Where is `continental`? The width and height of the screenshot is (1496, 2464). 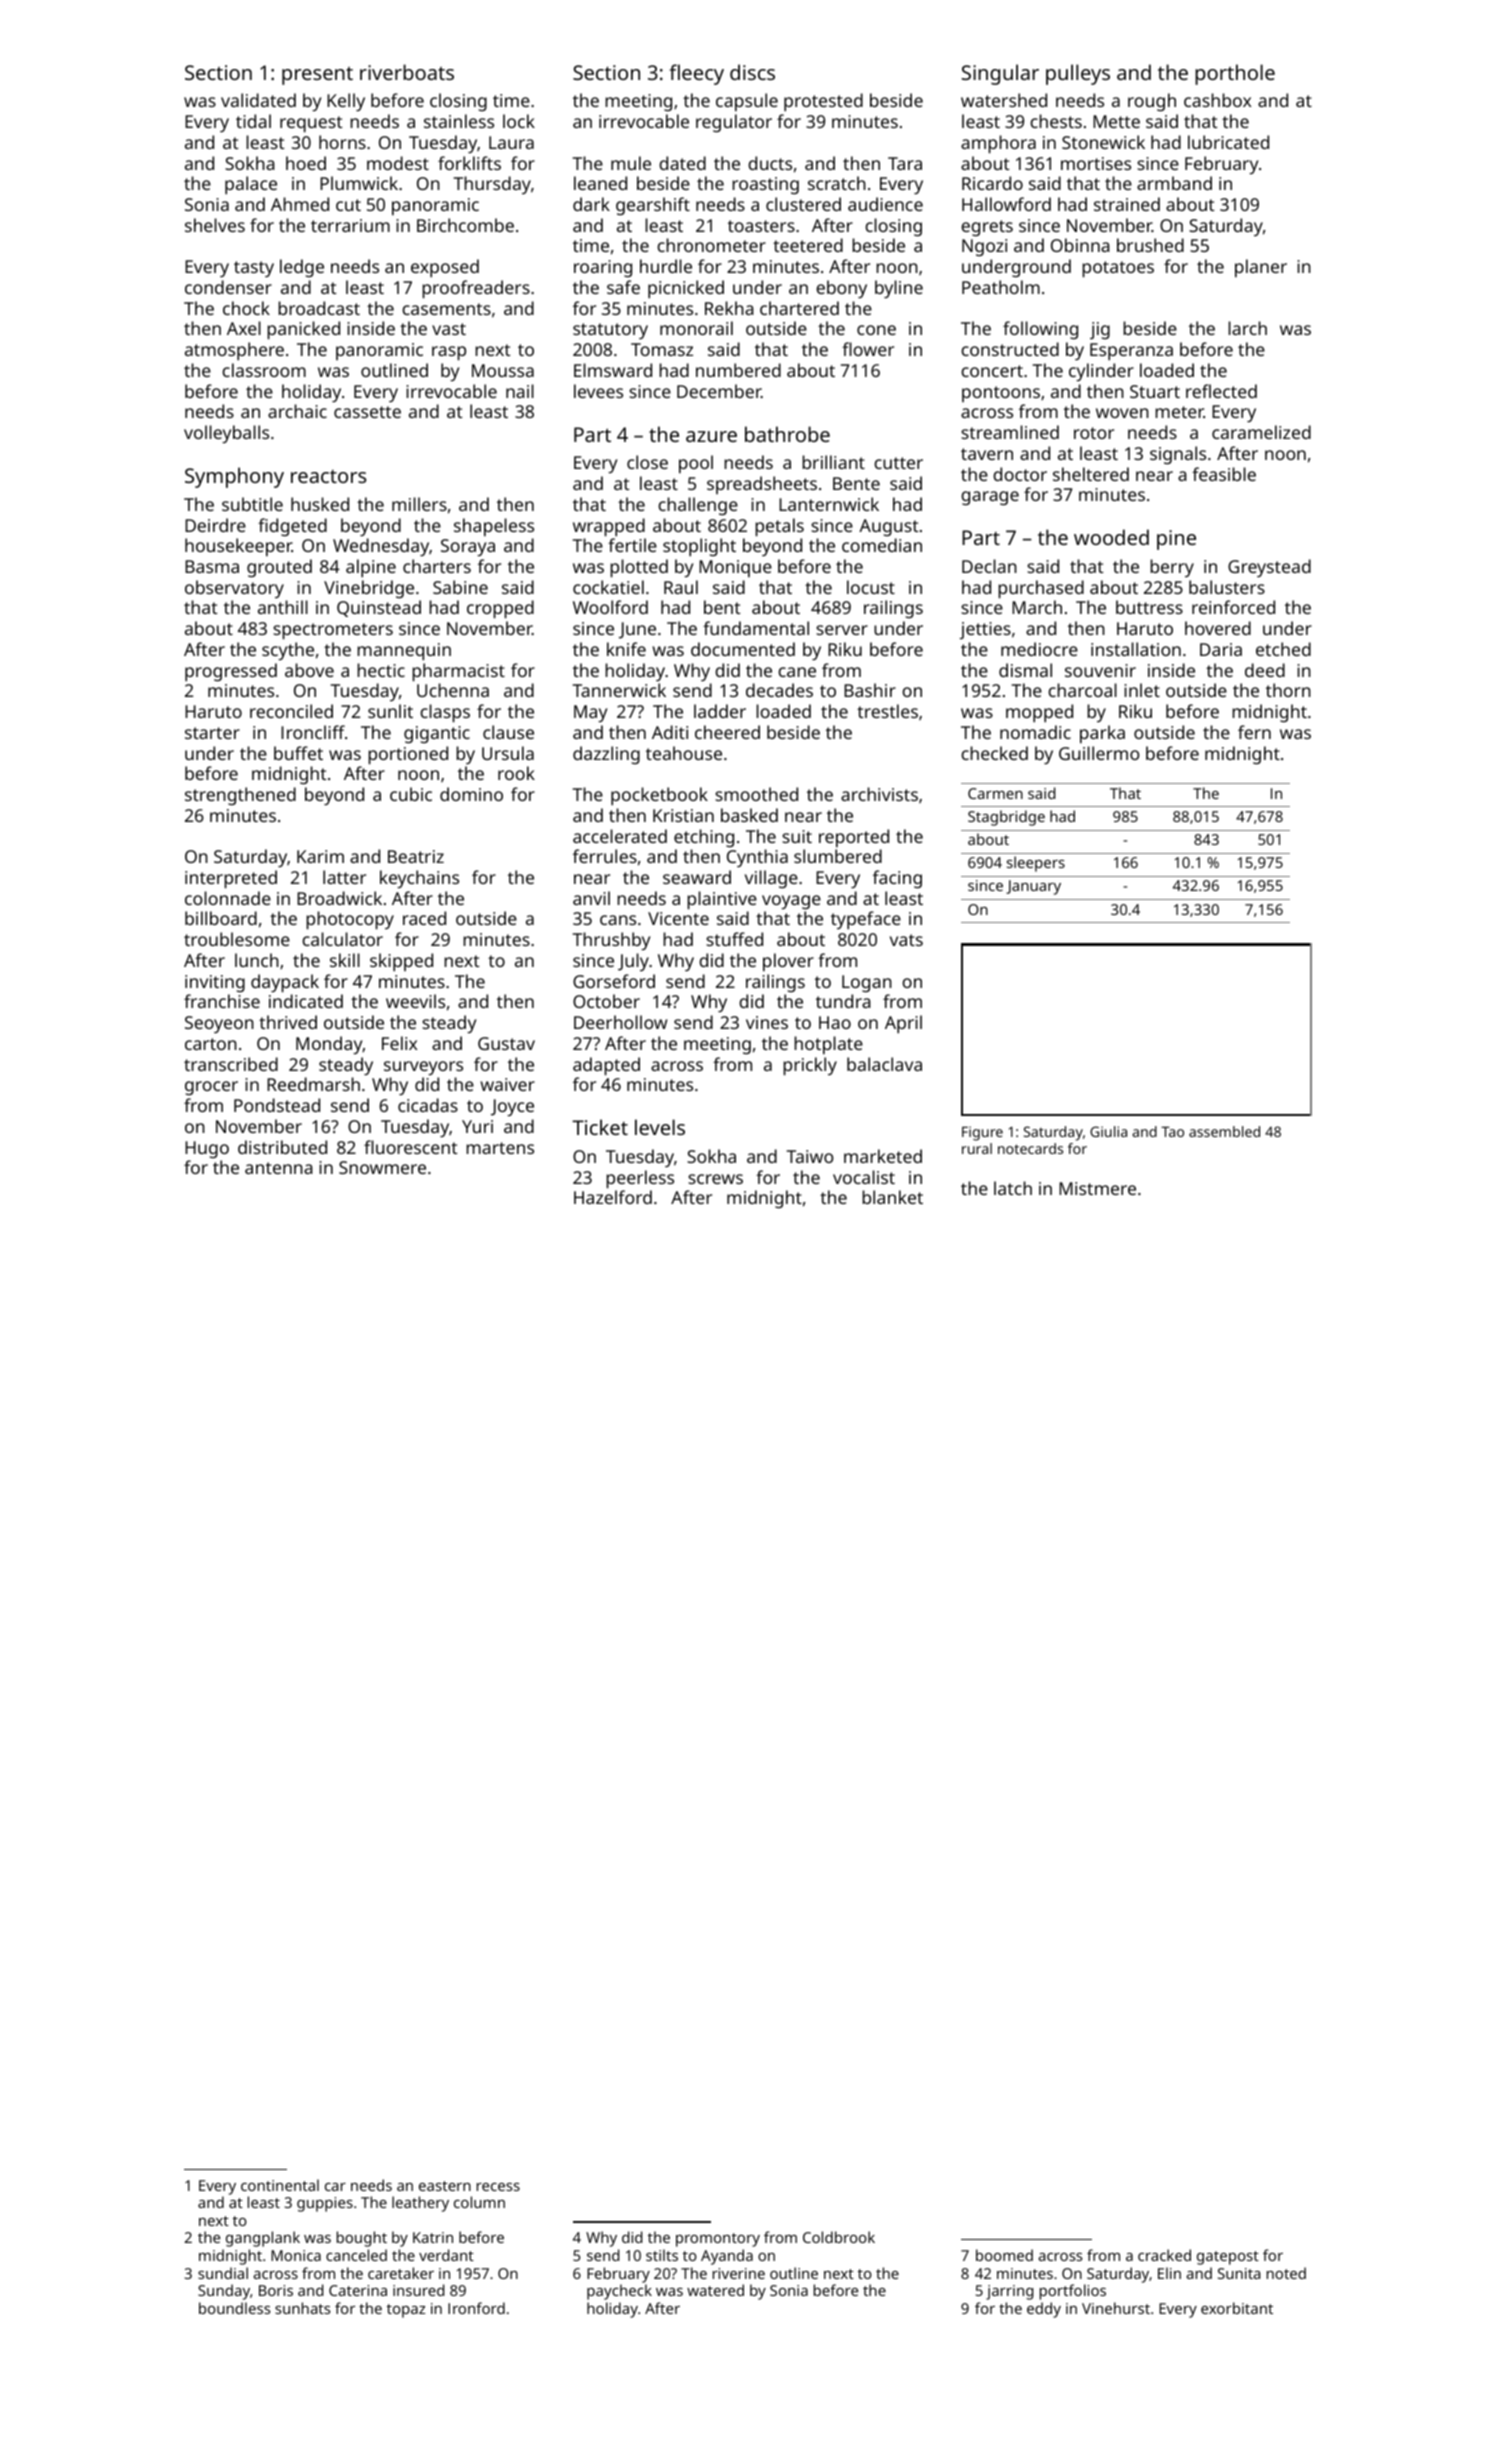
continental is located at coordinates (280, 2185).
